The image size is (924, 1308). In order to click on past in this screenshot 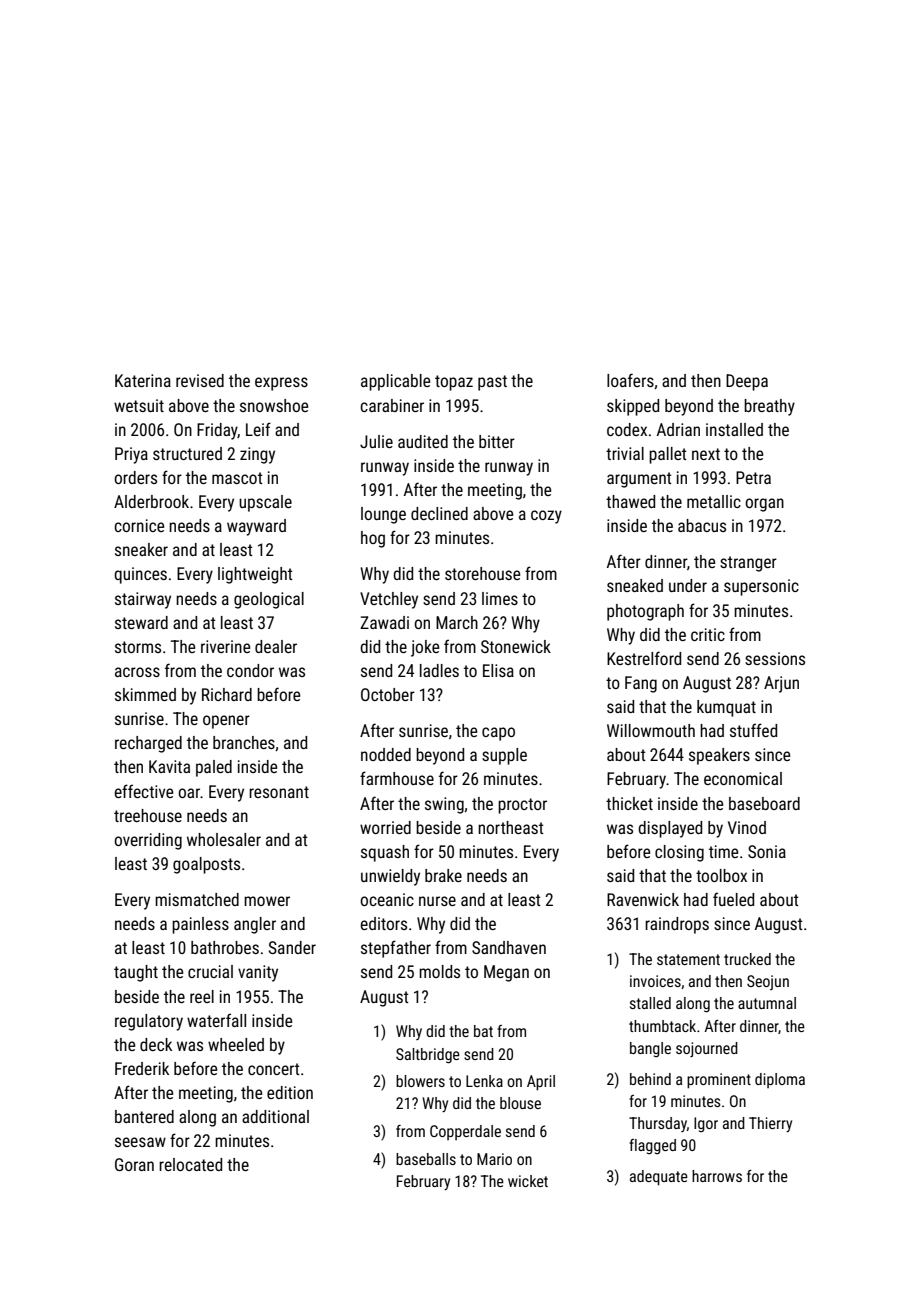, I will do `click(492, 383)`.
